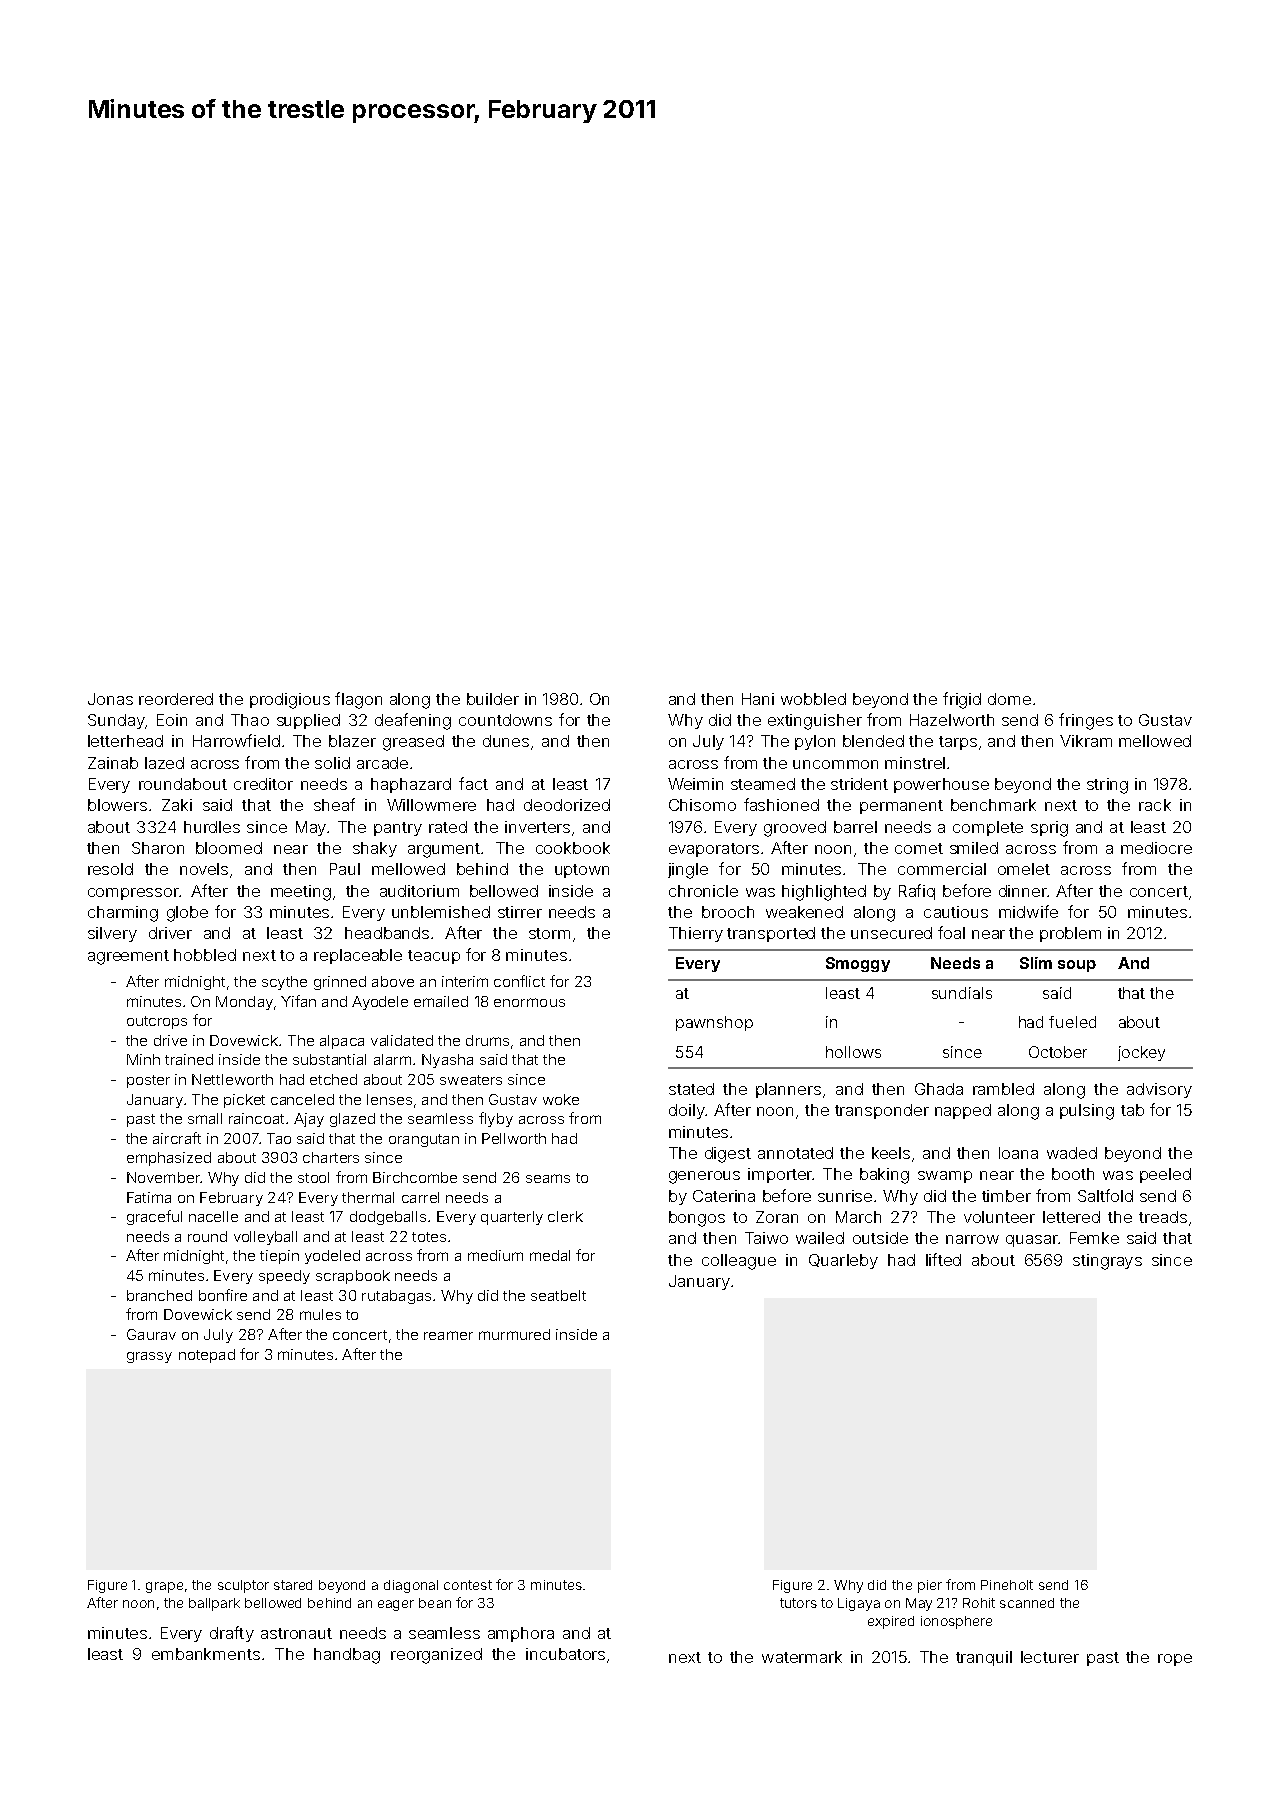  Describe the element at coordinates (514, 1334) in the page. I see `murmured` at that location.
